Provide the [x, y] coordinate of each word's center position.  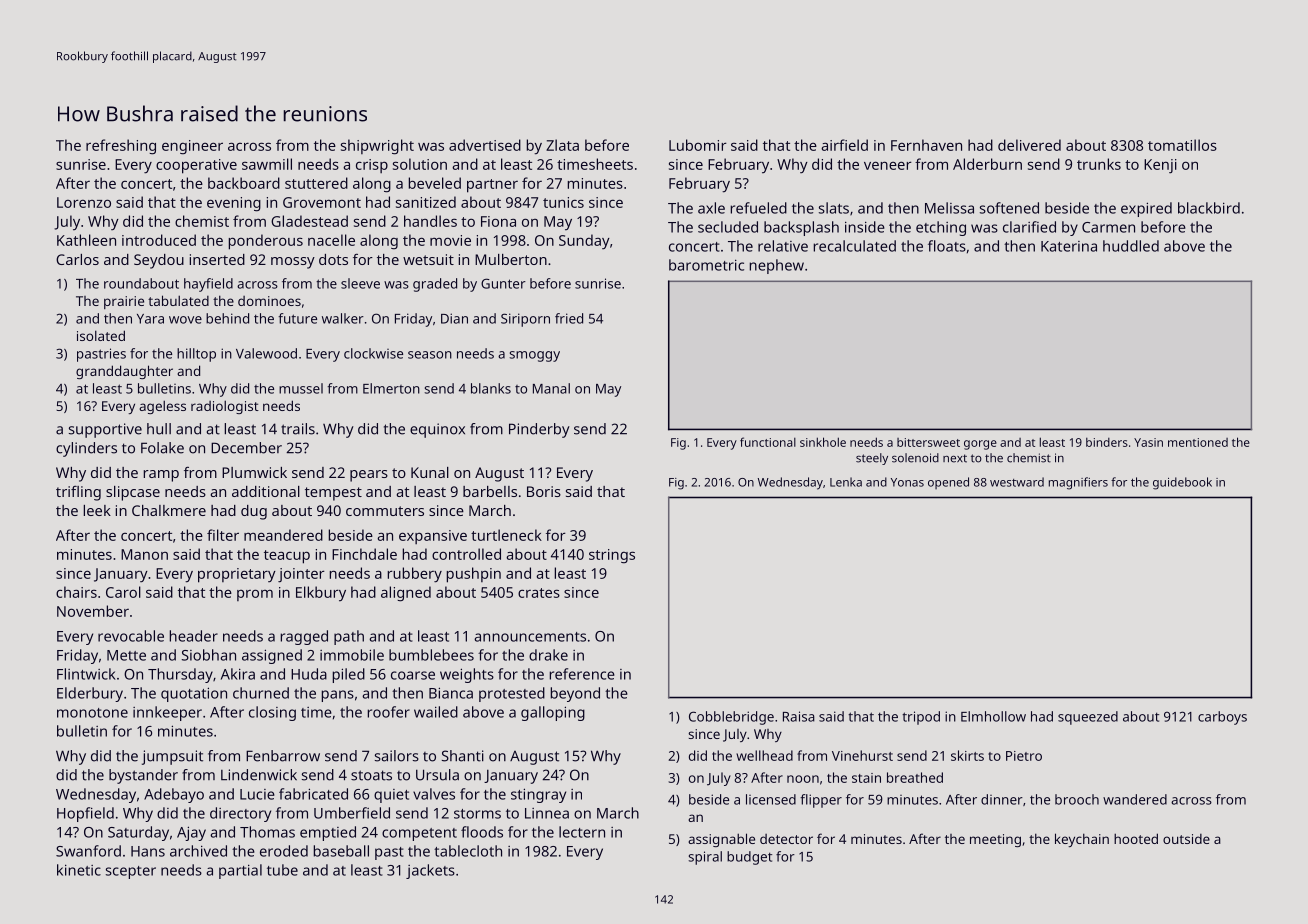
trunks [1099, 164]
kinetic [79, 870]
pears [369, 476]
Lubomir [698, 145]
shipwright [377, 147]
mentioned [1198, 442]
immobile [352, 655]
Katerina [1069, 246]
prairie [124, 302]
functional [768, 442]
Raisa [799, 716]
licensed [771, 799]
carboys [1222, 718]
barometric [706, 265]
